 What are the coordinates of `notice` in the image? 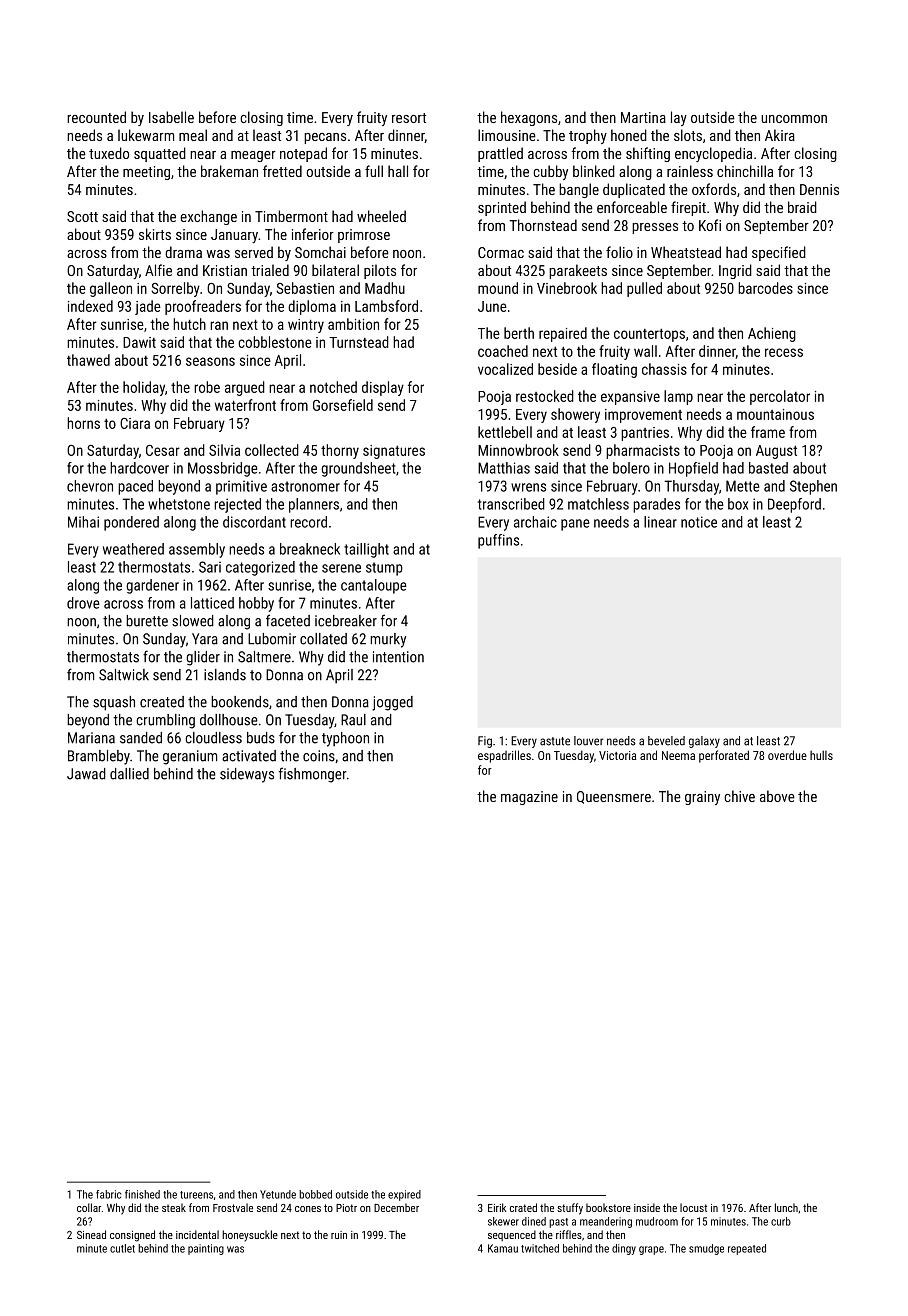 It's located at (699, 522).
